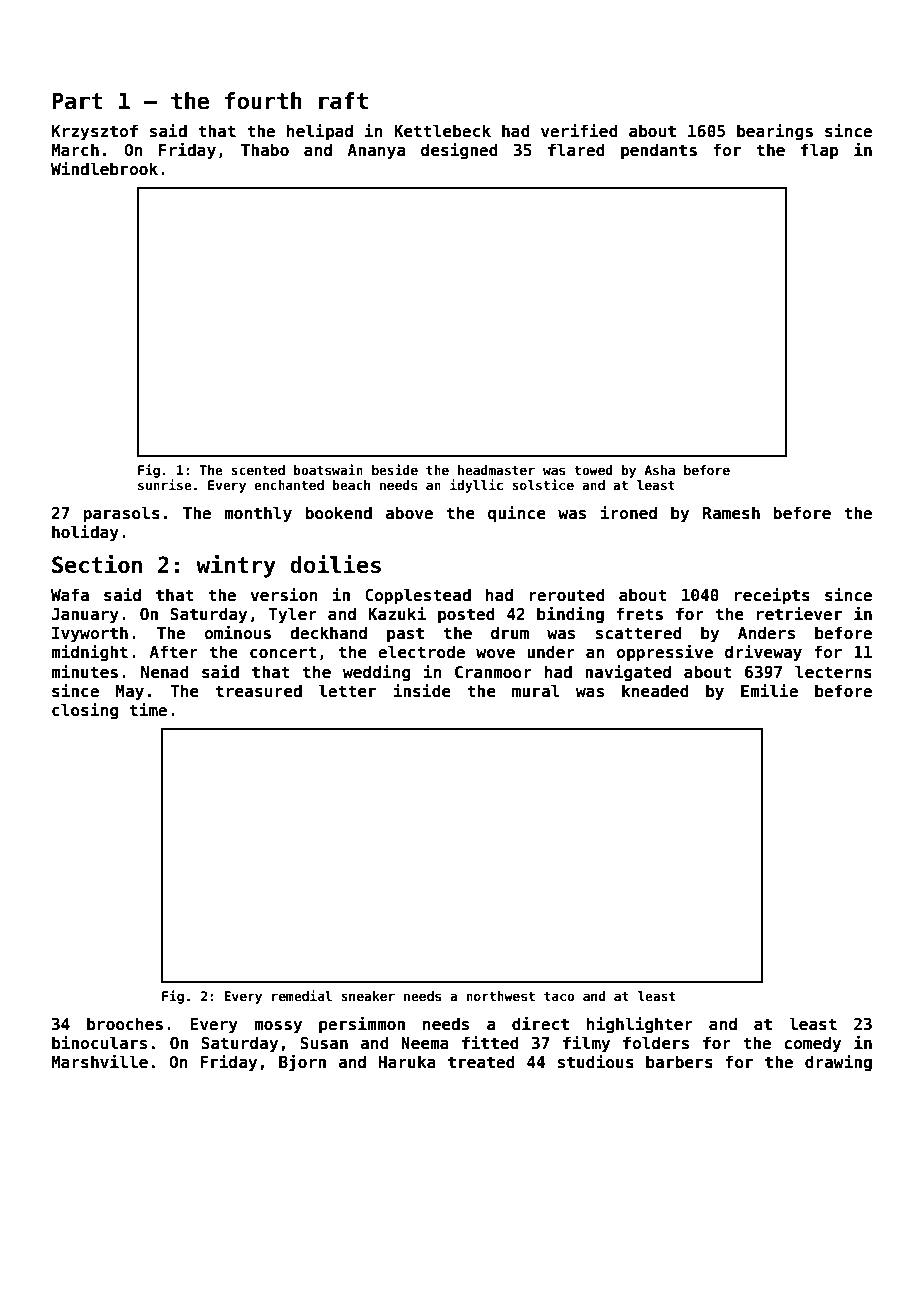 The height and width of the page is (1314, 924). What do you see at coordinates (85, 533) in the page?
I see `holiday` at bounding box center [85, 533].
